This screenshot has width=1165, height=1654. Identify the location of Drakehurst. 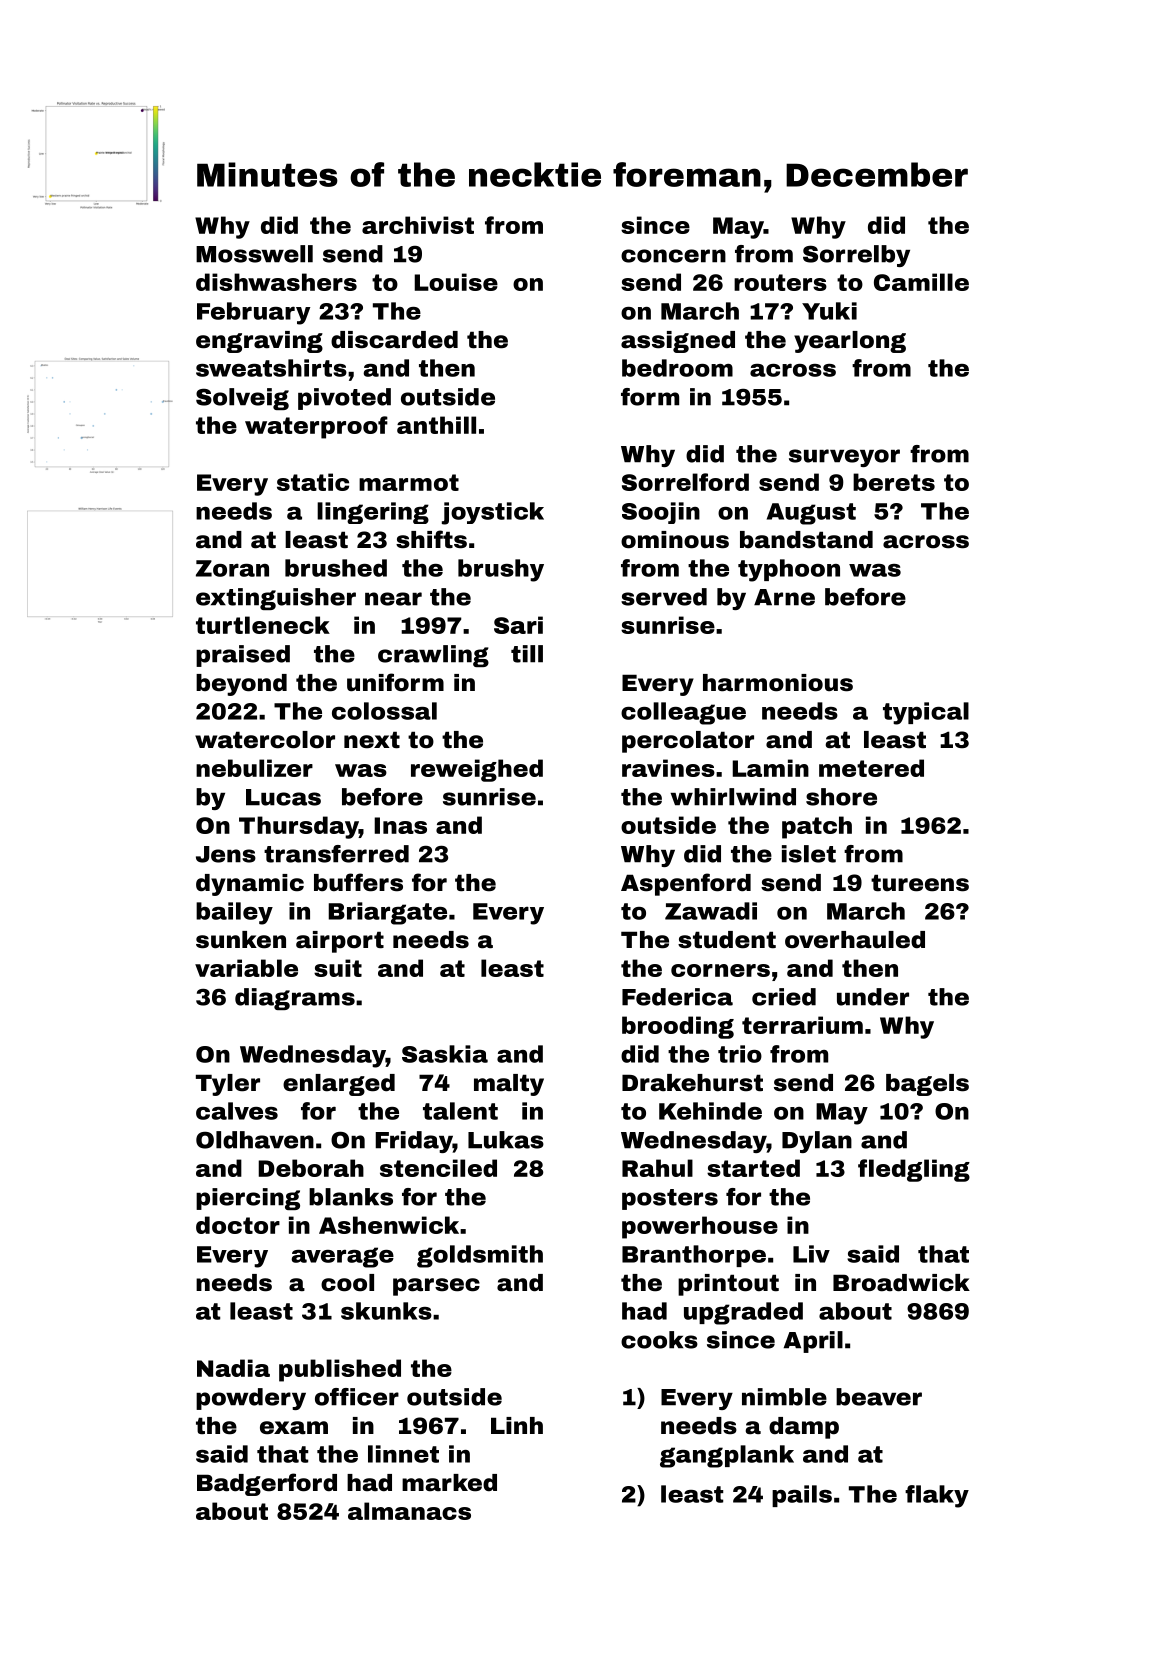
(692, 1083).
